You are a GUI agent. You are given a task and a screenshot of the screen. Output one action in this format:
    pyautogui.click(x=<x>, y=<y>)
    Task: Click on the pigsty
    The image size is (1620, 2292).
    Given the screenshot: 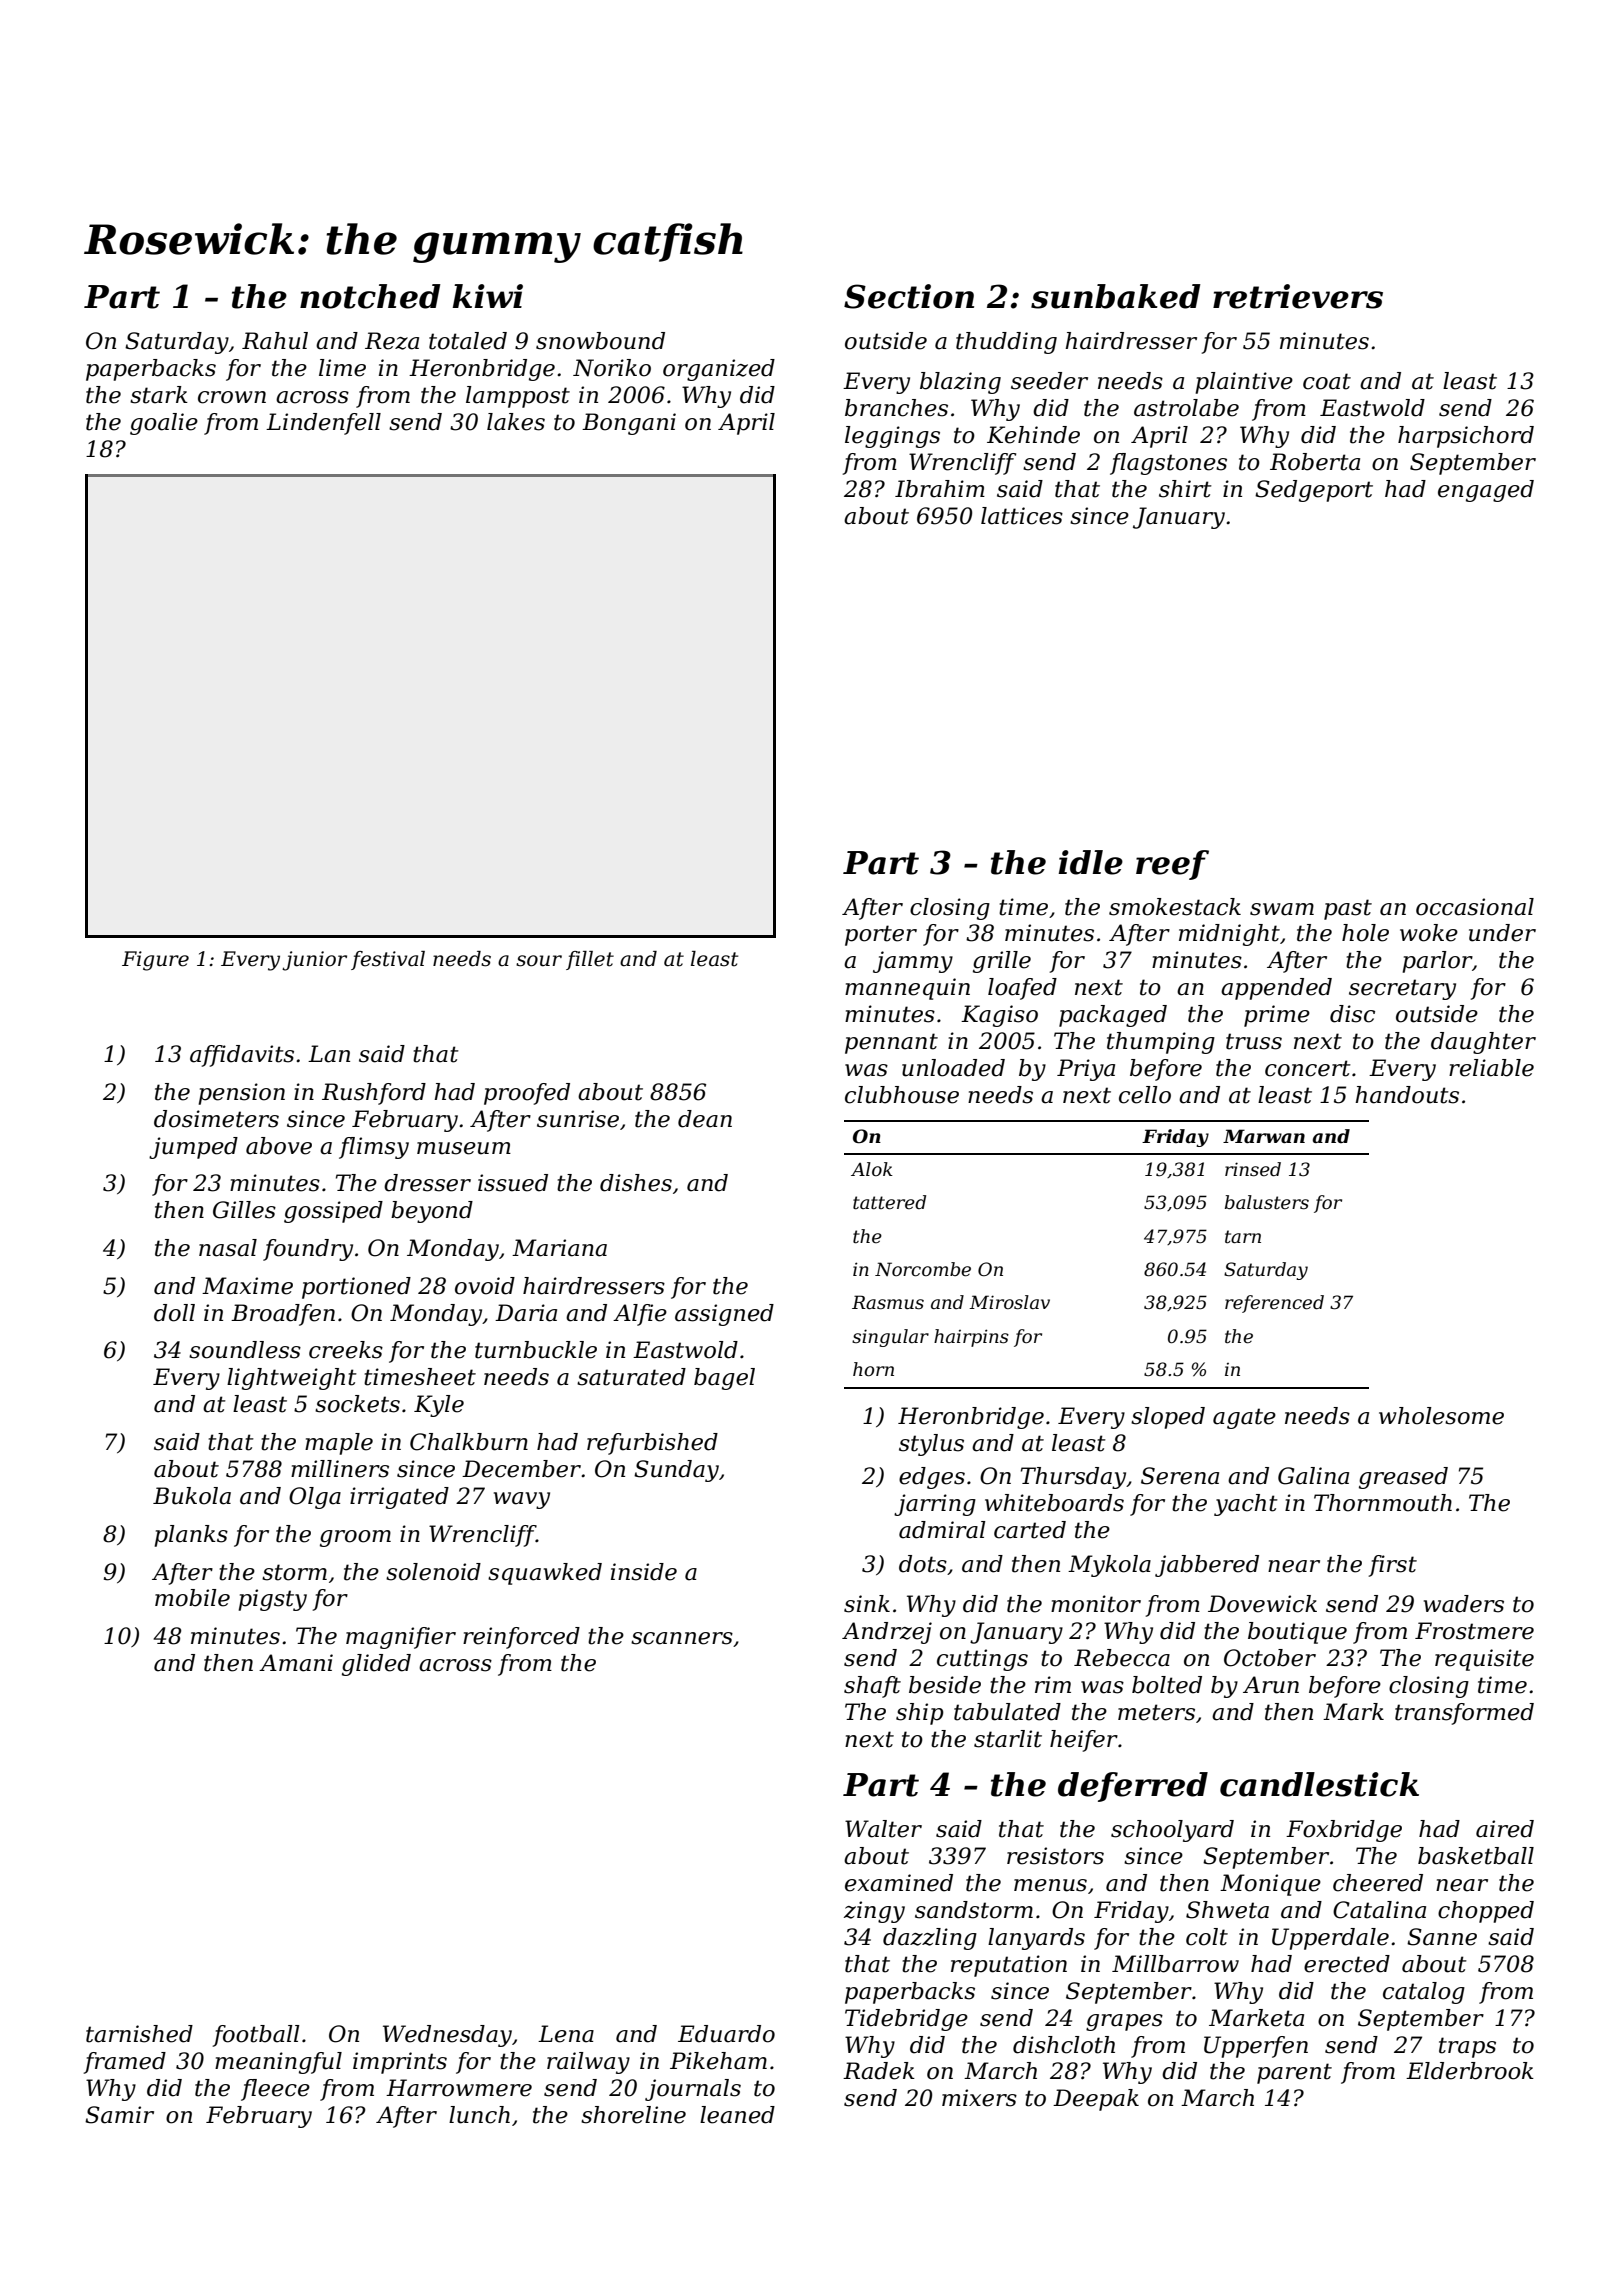 What is the action you would take?
    pyautogui.click(x=273, y=1600)
